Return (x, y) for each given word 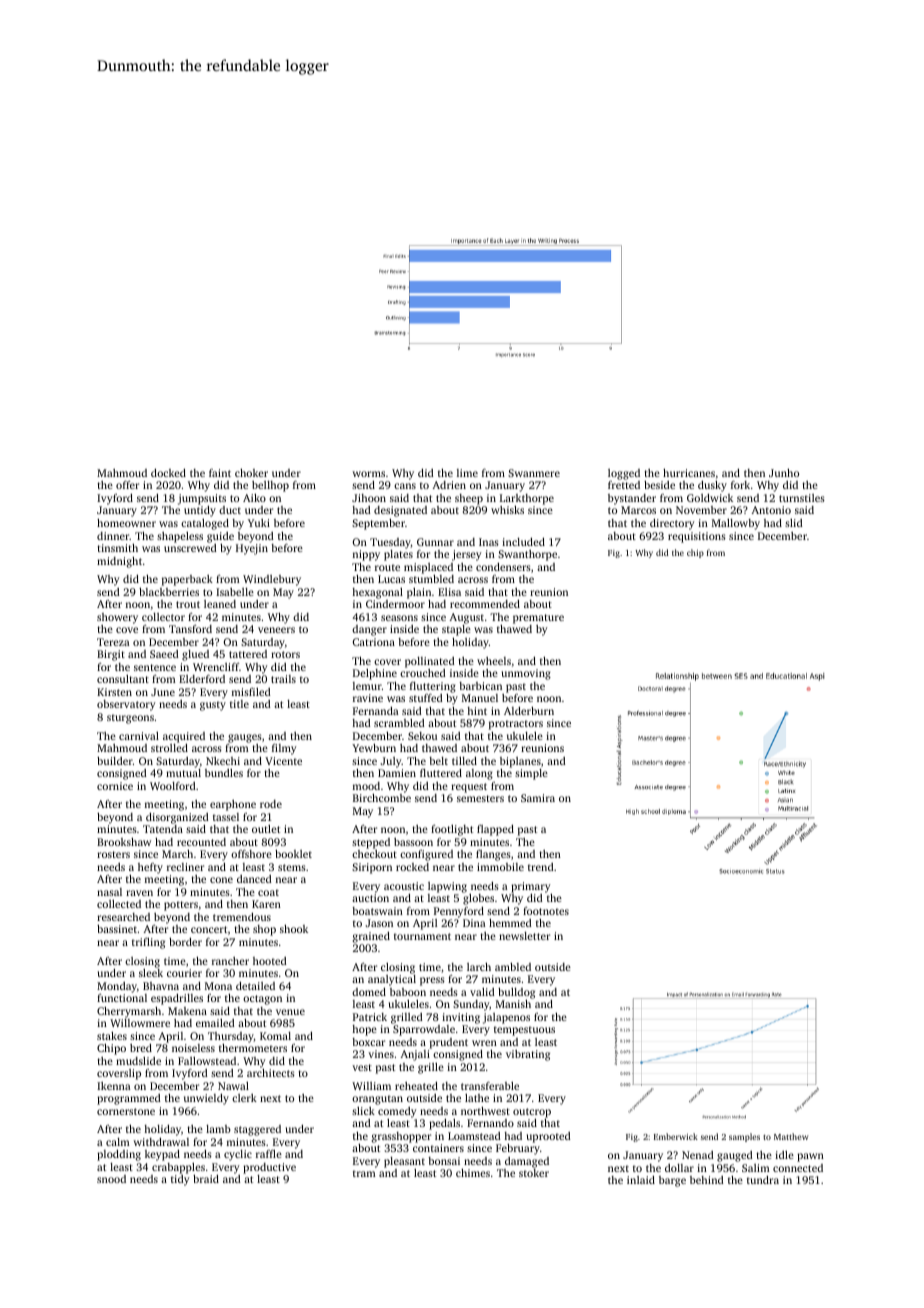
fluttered (441, 773)
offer (127, 485)
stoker (534, 1173)
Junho (784, 473)
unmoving (526, 674)
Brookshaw (124, 842)
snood (111, 1179)
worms (368, 474)
